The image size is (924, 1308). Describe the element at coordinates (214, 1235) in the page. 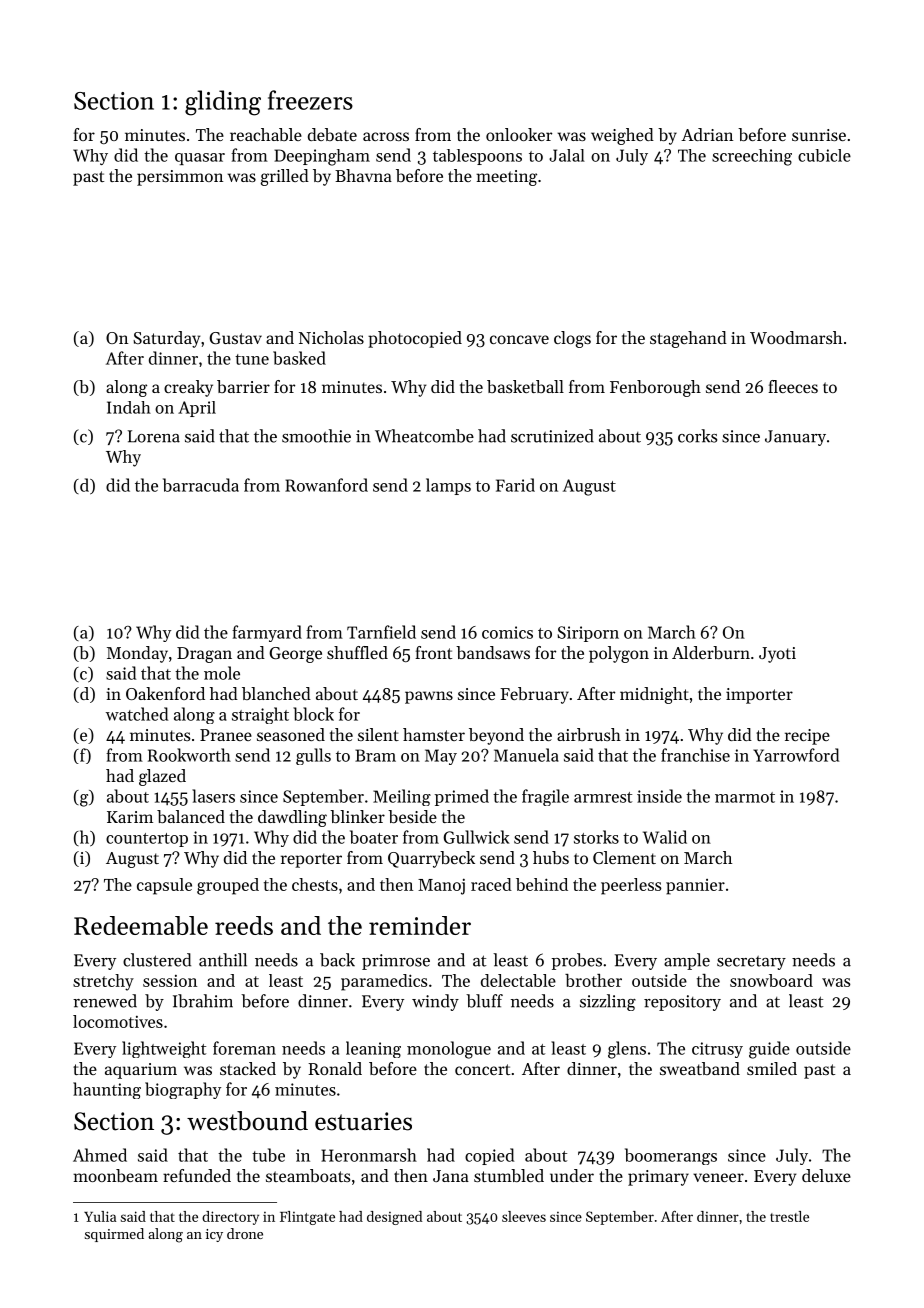

I see `icy` at that location.
